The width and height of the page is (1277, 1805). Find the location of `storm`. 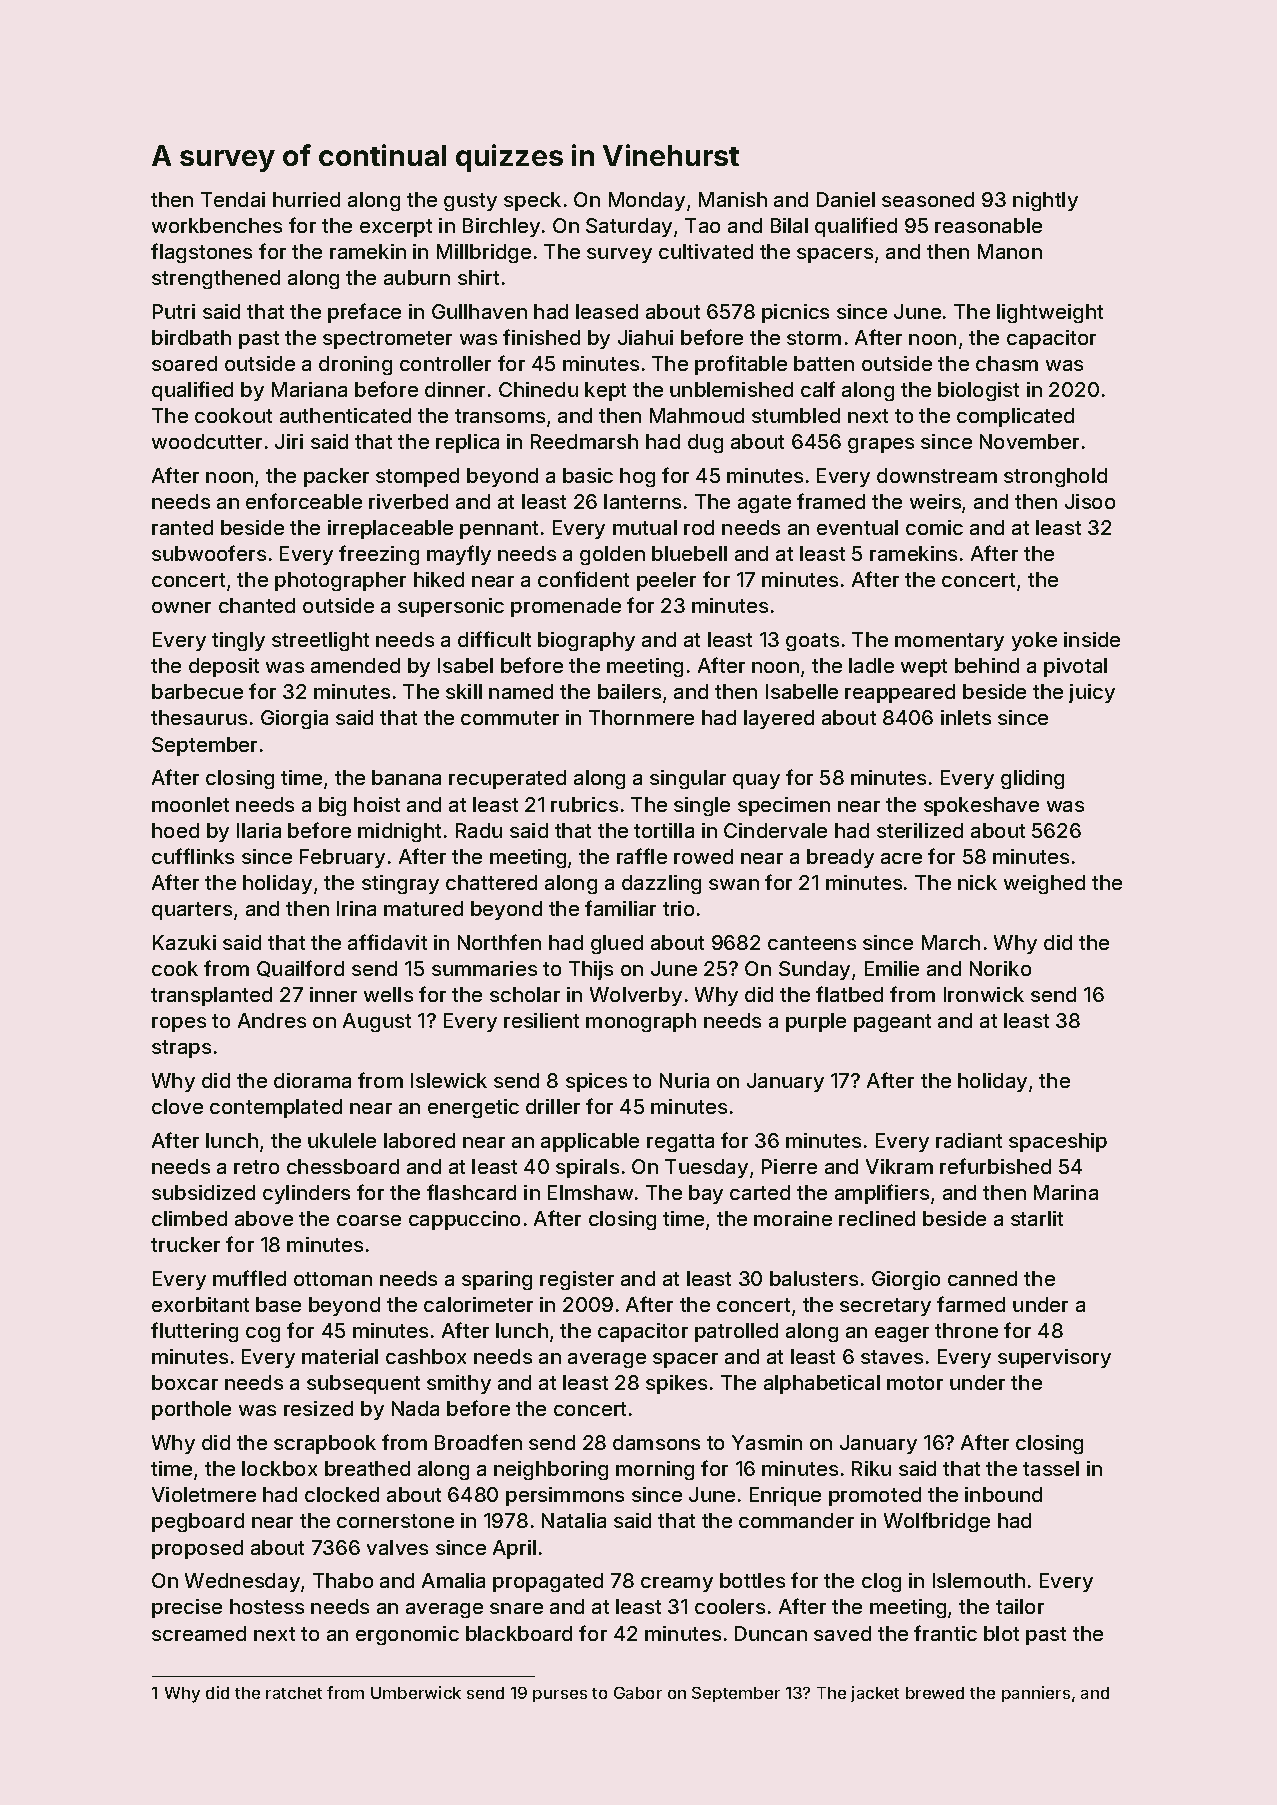

storm is located at coordinates (814, 338).
